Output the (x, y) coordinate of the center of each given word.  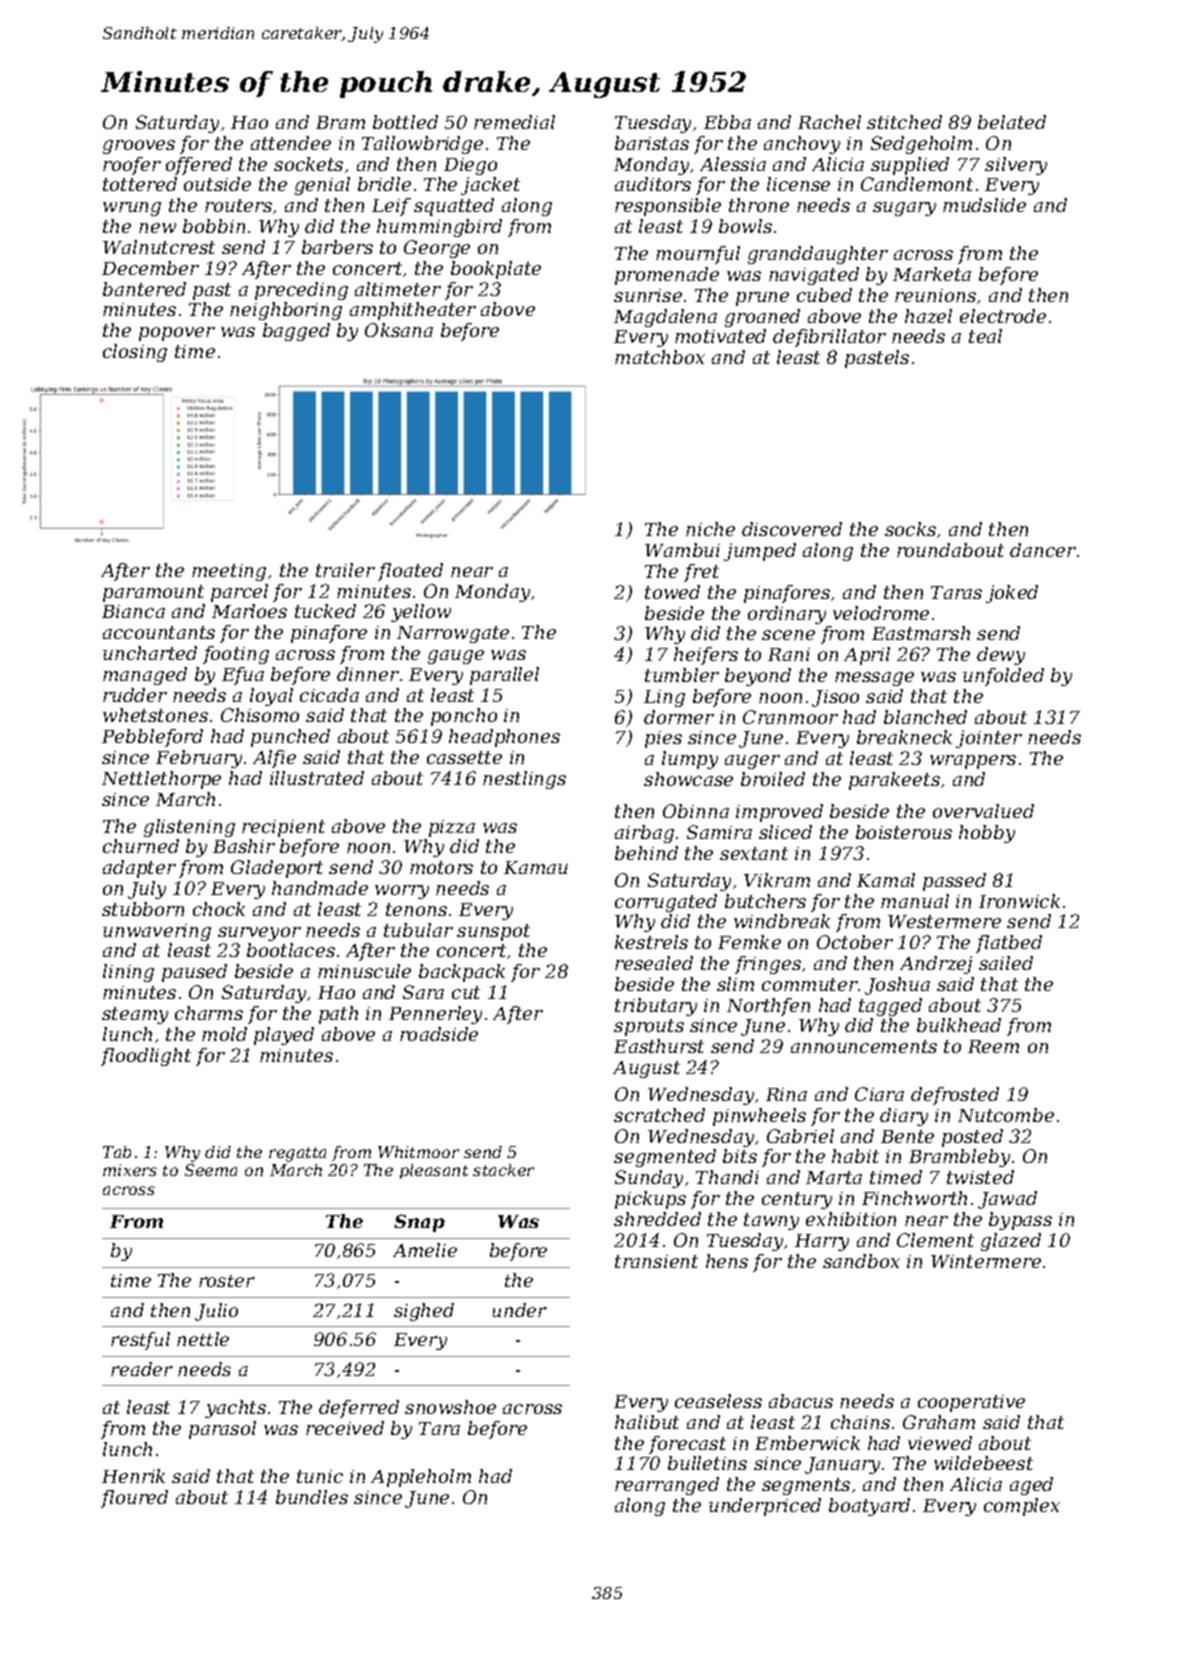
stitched (904, 122)
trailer (345, 570)
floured (134, 1499)
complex (1022, 1507)
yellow (421, 613)
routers (238, 205)
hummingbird (439, 228)
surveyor (259, 934)
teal (985, 336)
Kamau (536, 867)
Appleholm (421, 1478)
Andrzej (936, 965)
